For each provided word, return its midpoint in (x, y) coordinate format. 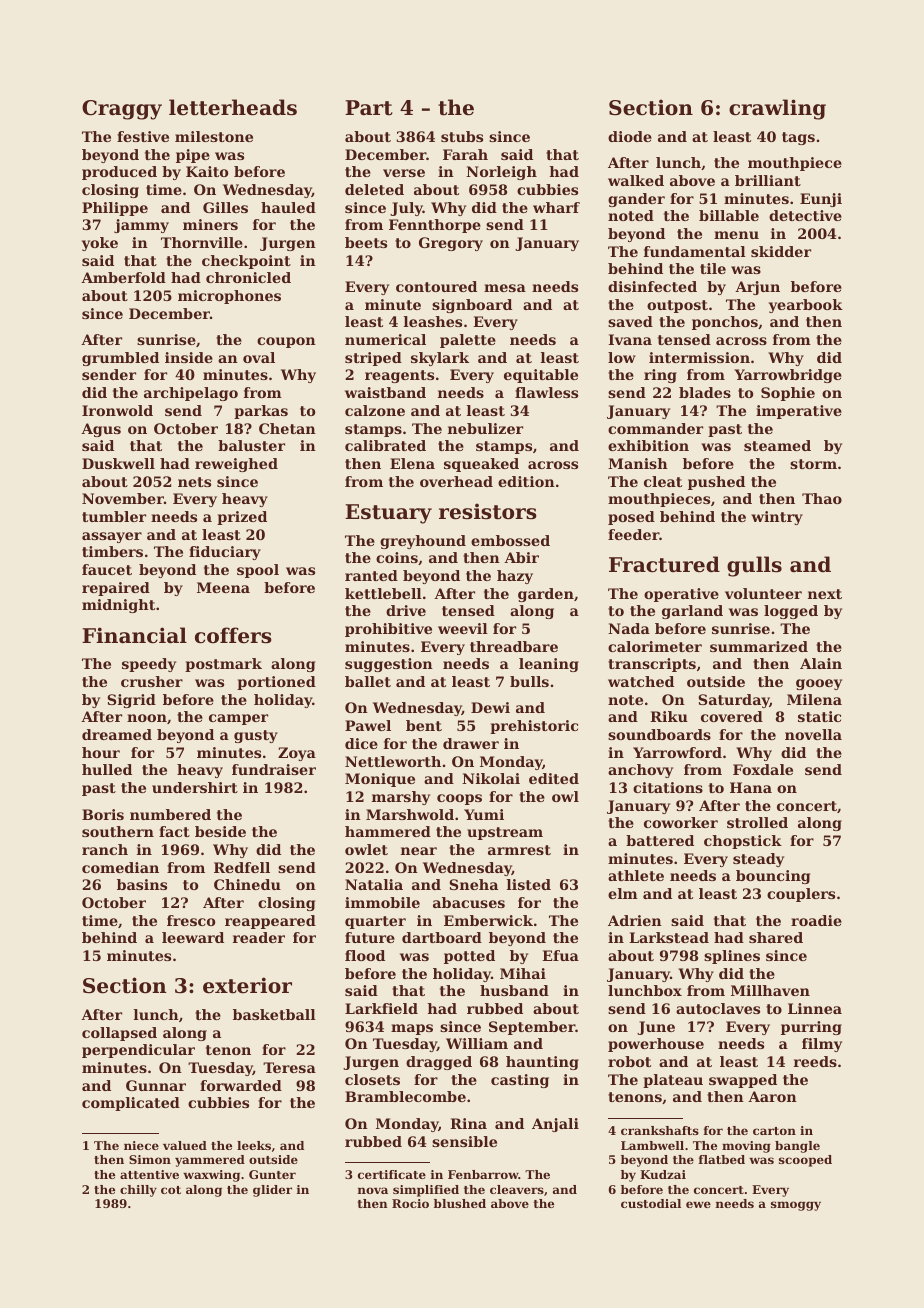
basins (142, 884)
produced (119, 173)
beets (366, 242)
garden (546, 595)
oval (259, 357)
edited (554, 778)
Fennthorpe (435, 226)
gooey (819, 684)
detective (805, 215)
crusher (152, 681)
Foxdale (763, 769)
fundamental (695, 251)
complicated (131, 1104)
